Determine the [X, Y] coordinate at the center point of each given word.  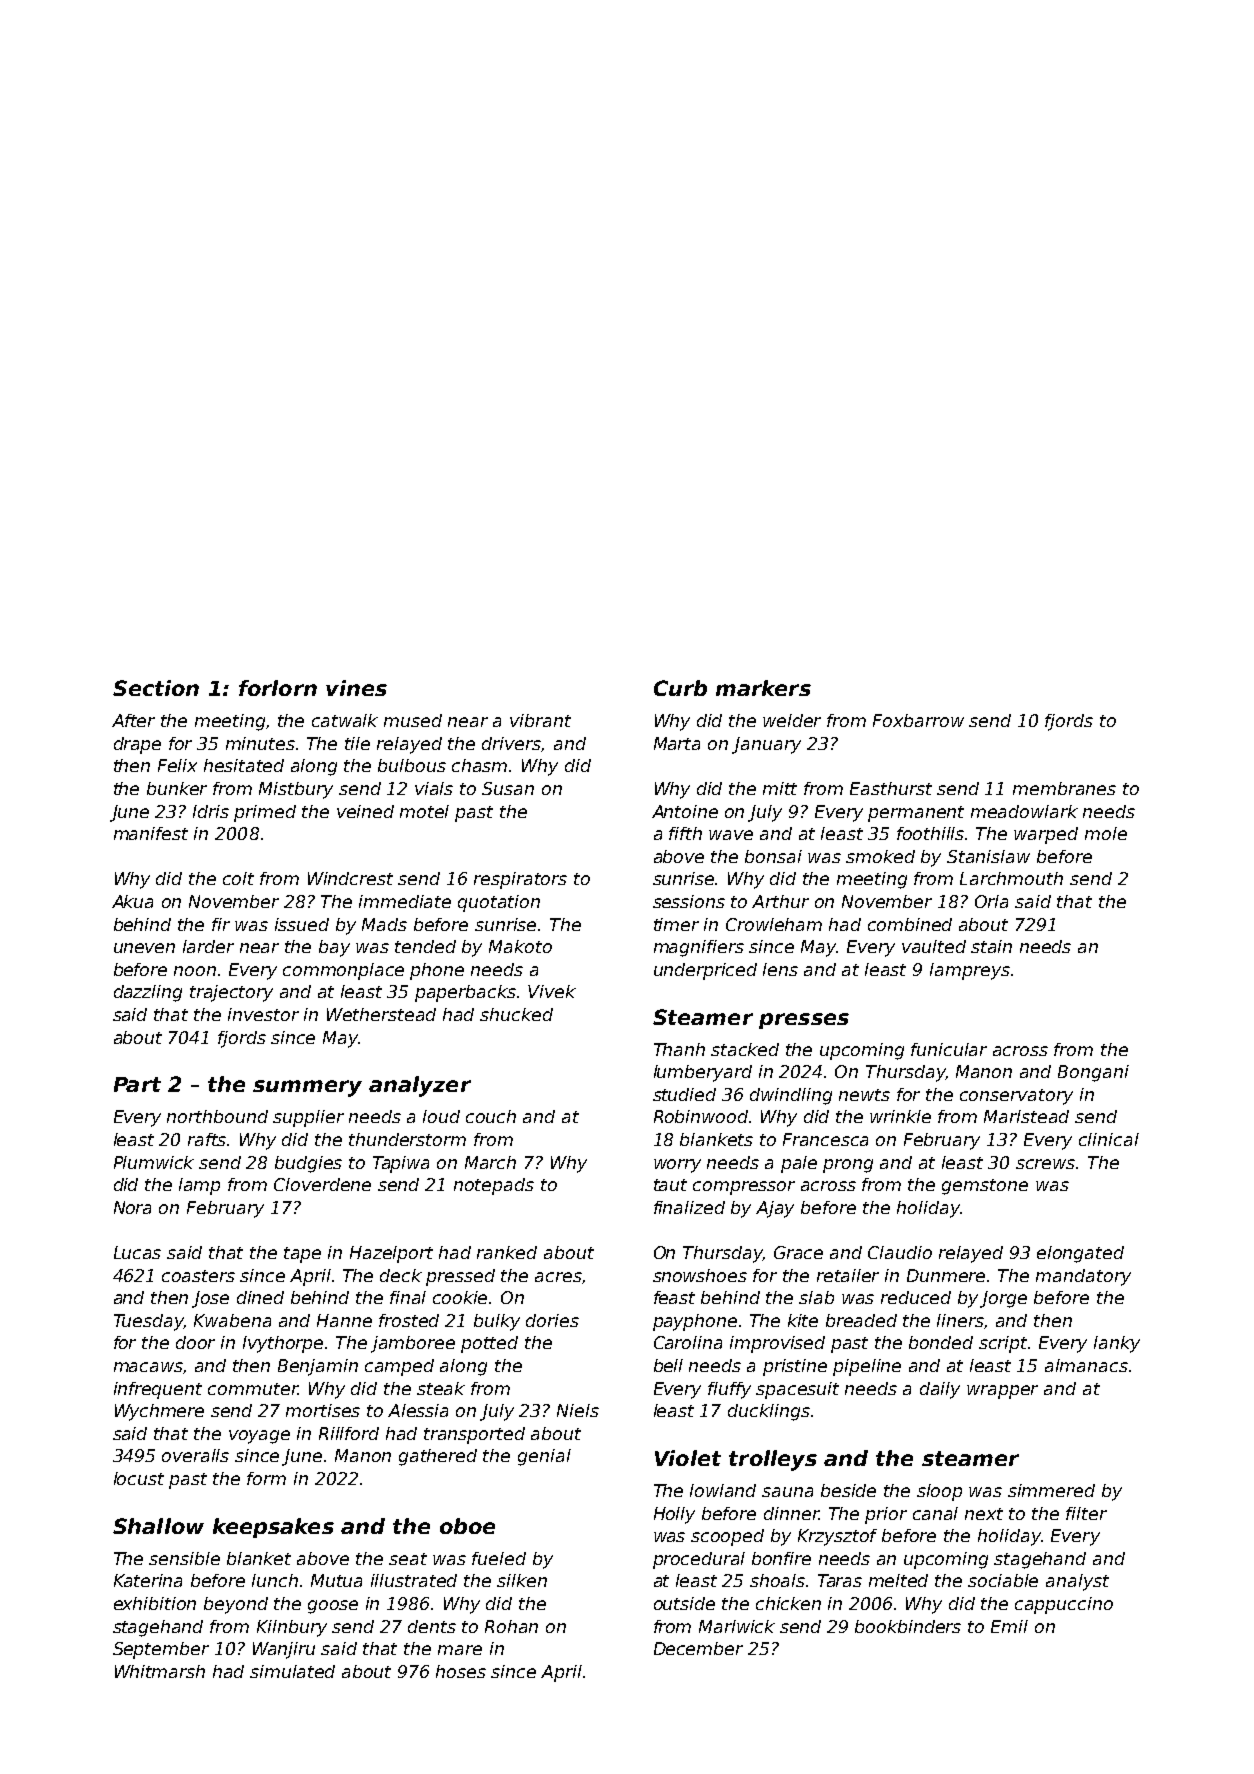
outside [684, 1603]
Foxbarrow [918, 720]
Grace [798, 1252]
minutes [260, 743]
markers [763, 688]
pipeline [867, 1367]
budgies [308, 1164]
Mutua [336, 1580]
